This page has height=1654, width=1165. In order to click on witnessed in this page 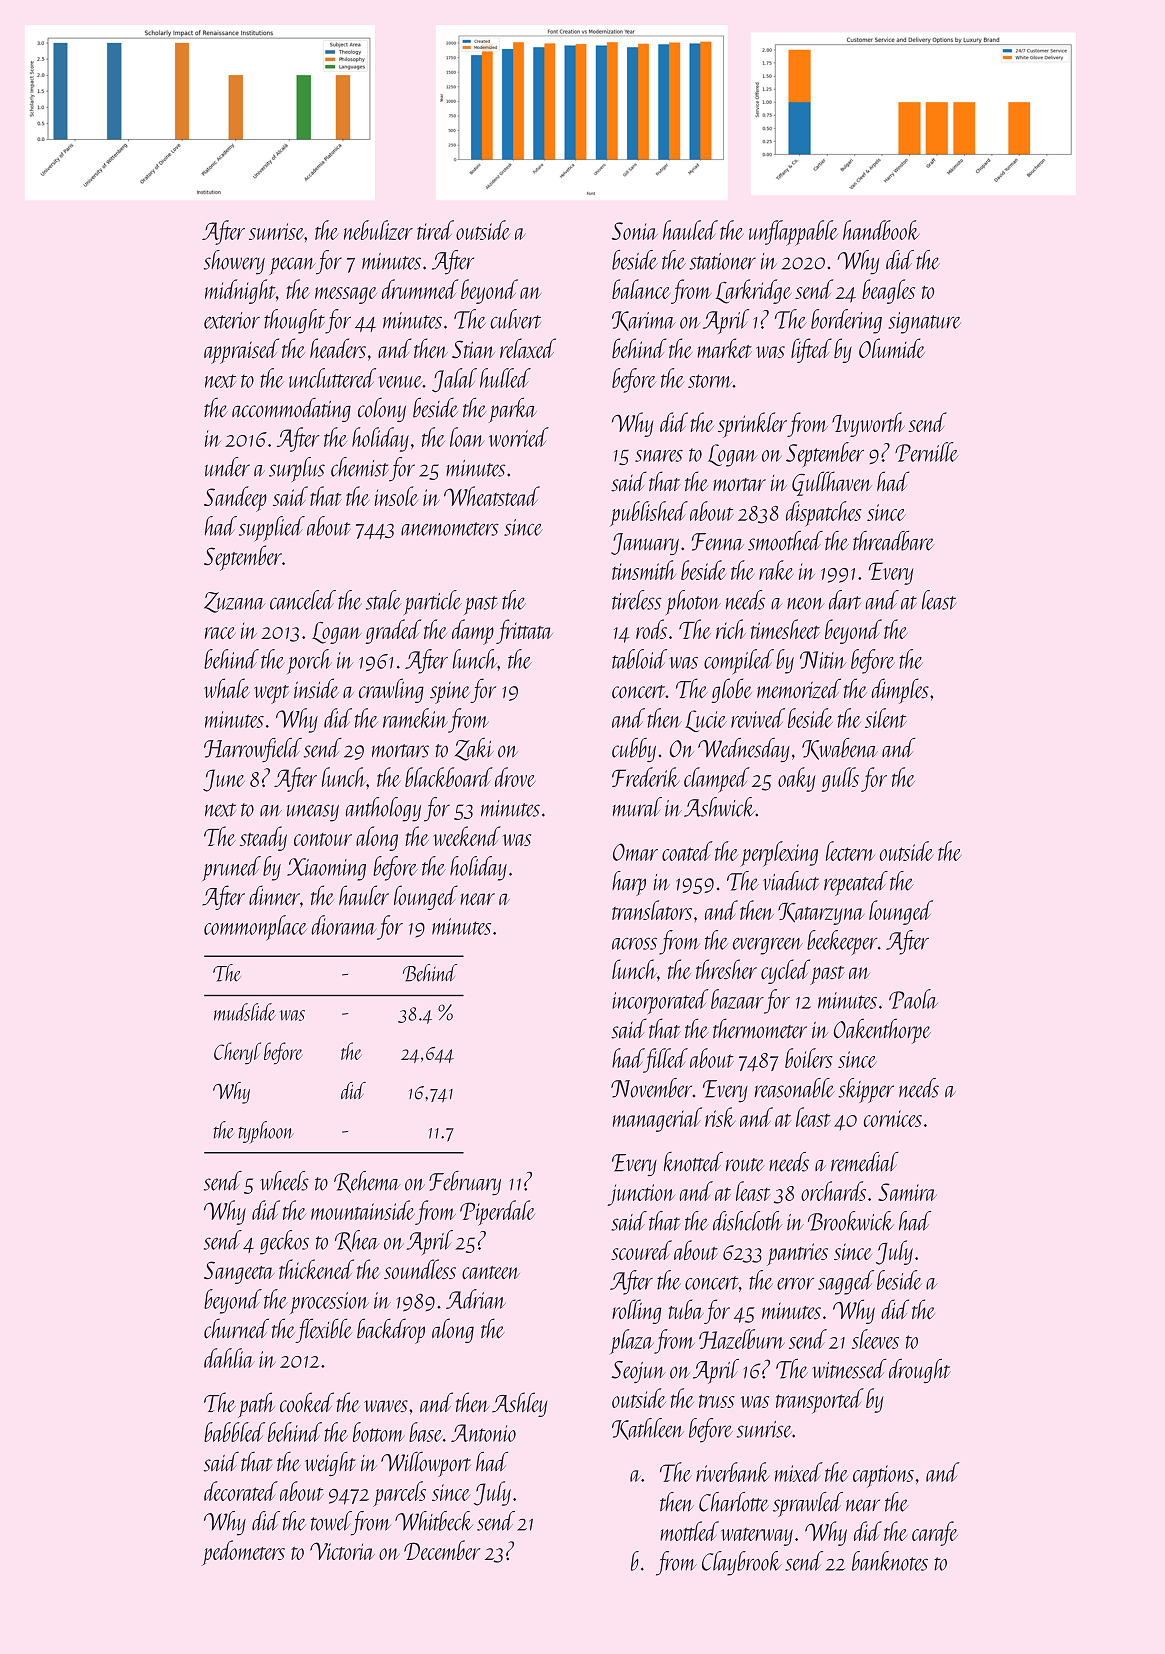, I will do `click(849, 1369)`.
